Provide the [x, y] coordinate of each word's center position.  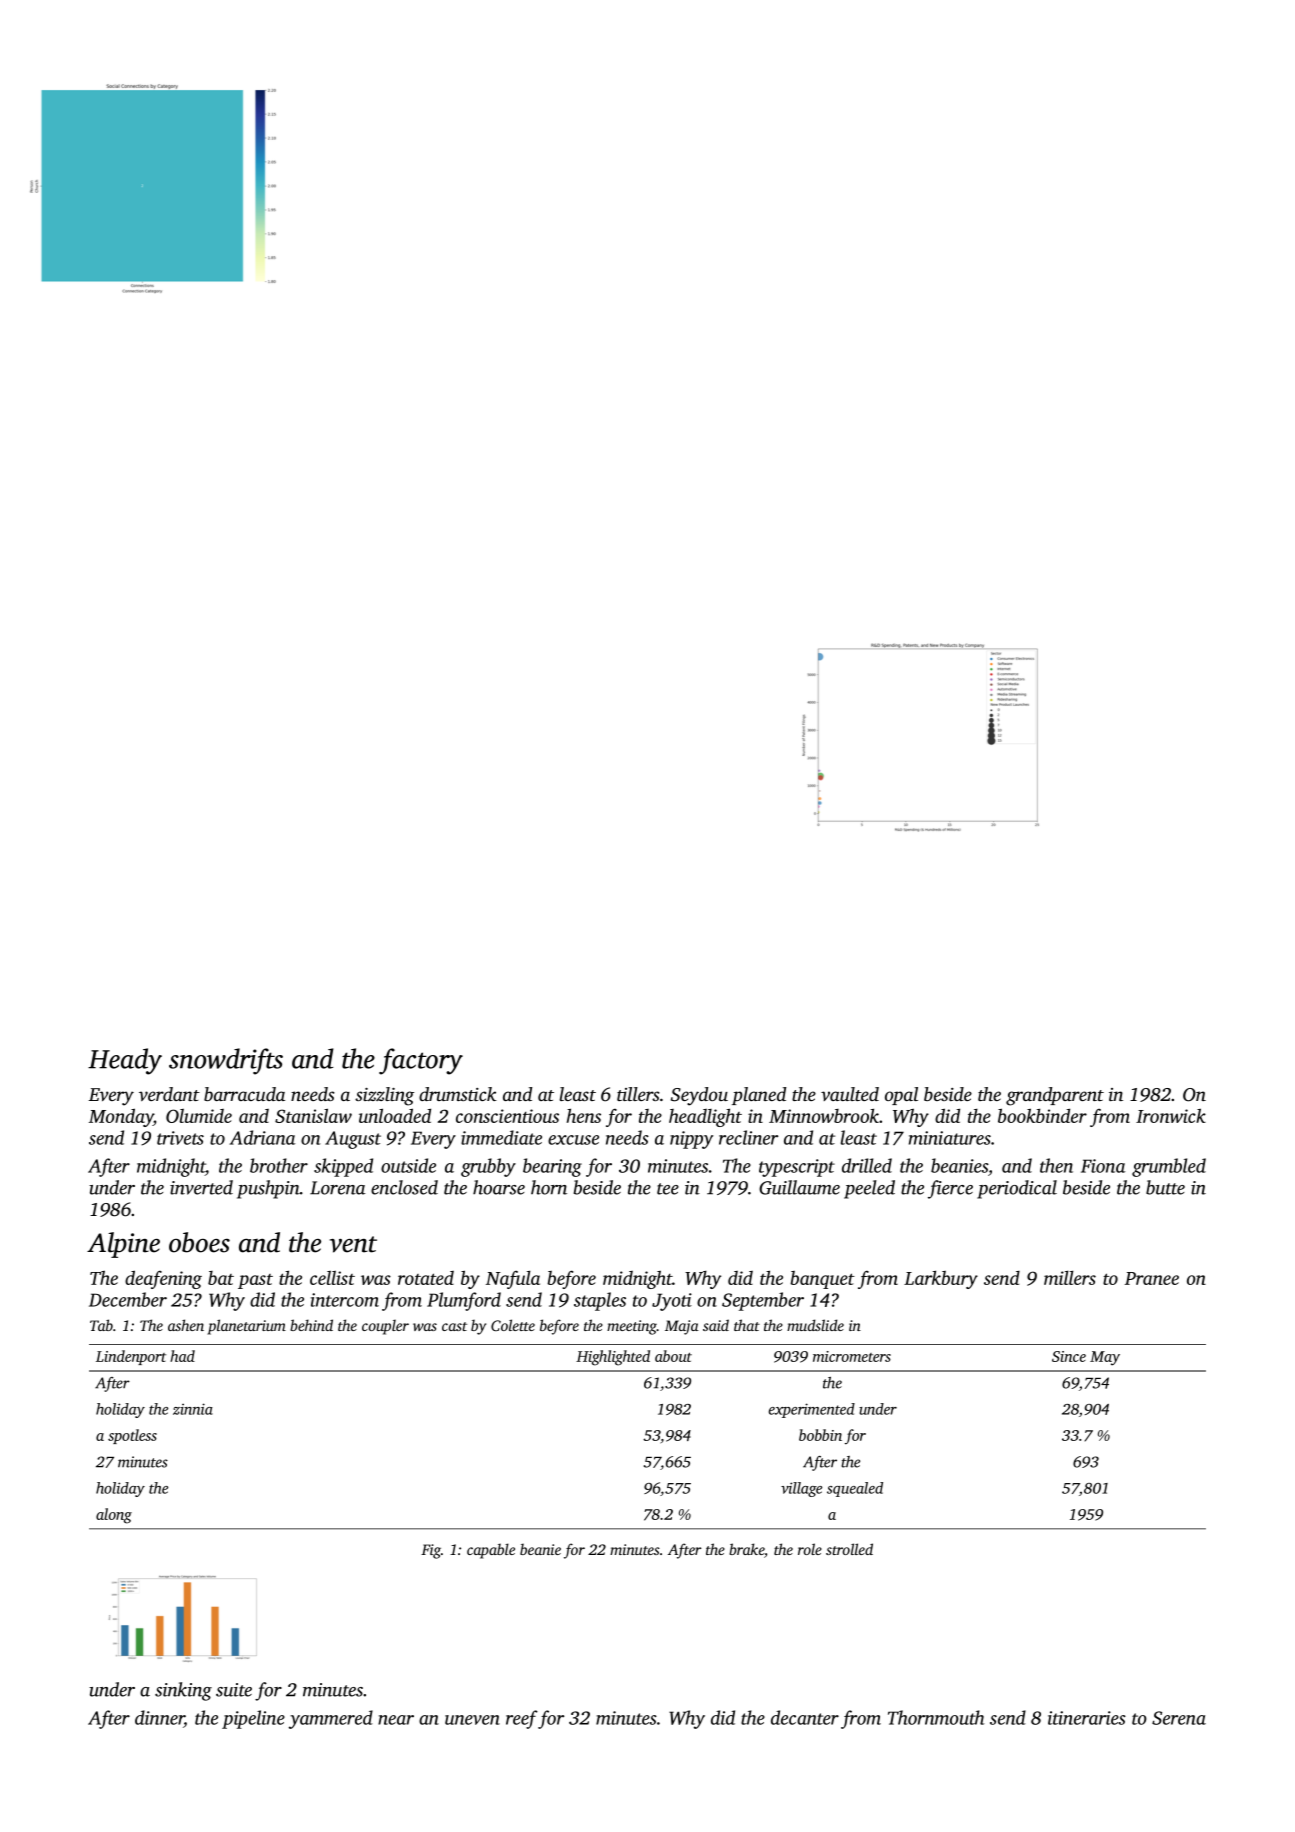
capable [491, 1551]
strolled [849, 1549]
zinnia [193, 1409]
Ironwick [1171, 1115]
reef [522, 1719]
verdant [169, 1094]
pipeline [253, 1719]
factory [421, 1061]
